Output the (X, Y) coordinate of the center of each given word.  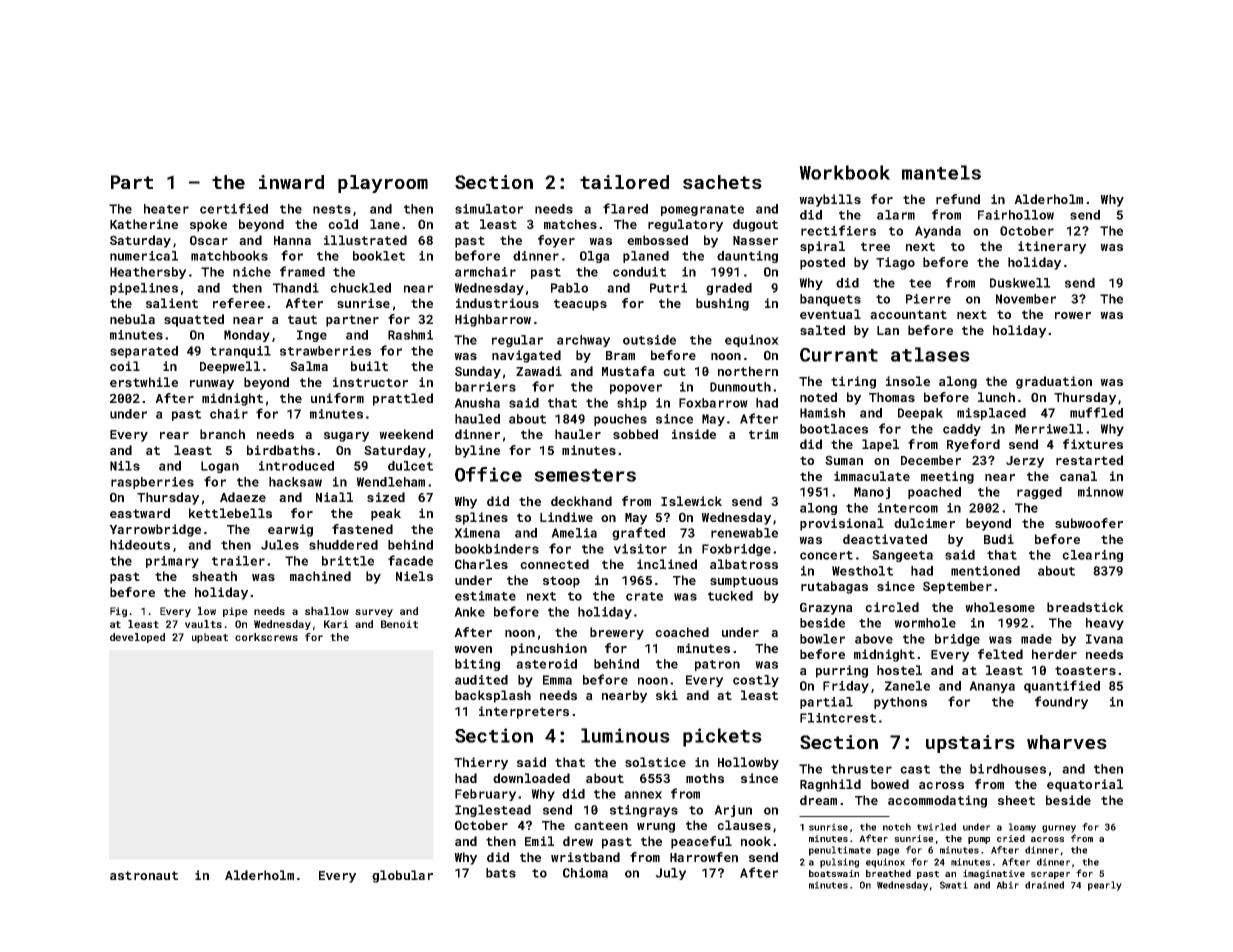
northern (748, 371)
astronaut (144, 875)
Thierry (481, 763)
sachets (722, 182)
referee (239, 303)
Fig (118, 612)
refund (958, 199)
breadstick (1085, 607)
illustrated (365, 240)
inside (694, 434)
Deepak (920, 414)
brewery (617, 633)
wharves (1067, 742)
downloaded (531, 778)
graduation (1054, 382)
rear (174, 435)
